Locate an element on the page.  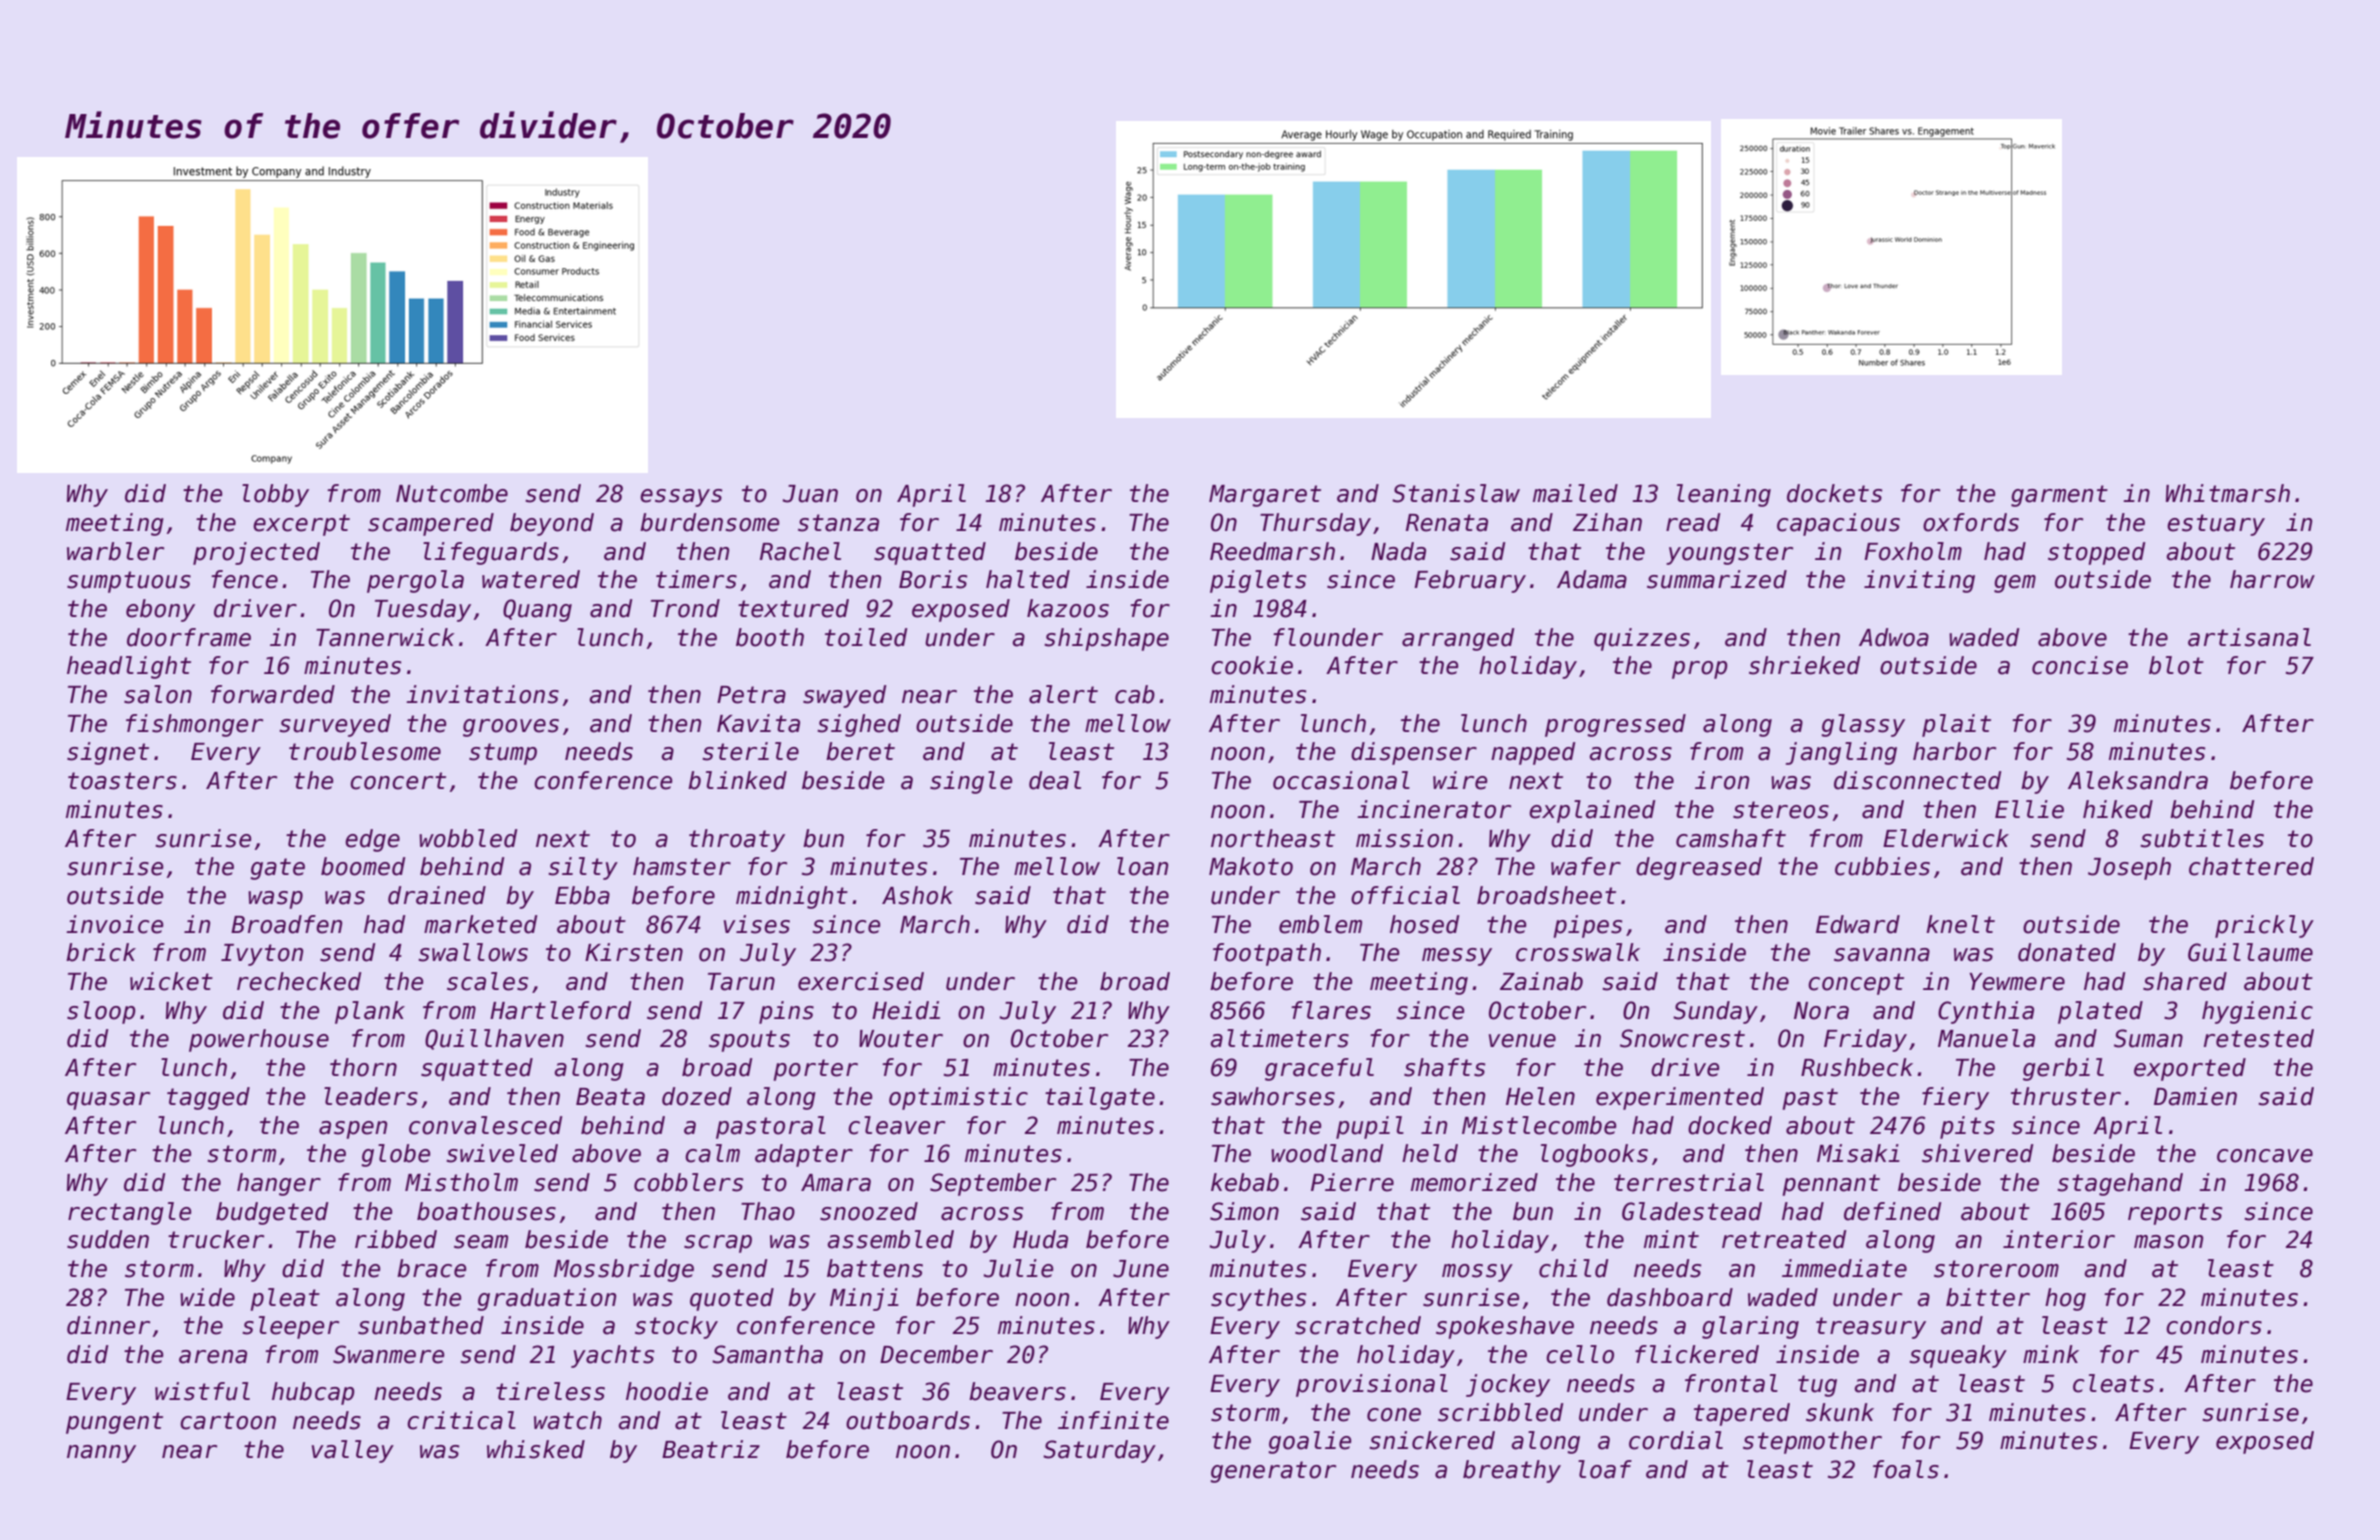
concept is located at coordinates (1856, 984).
